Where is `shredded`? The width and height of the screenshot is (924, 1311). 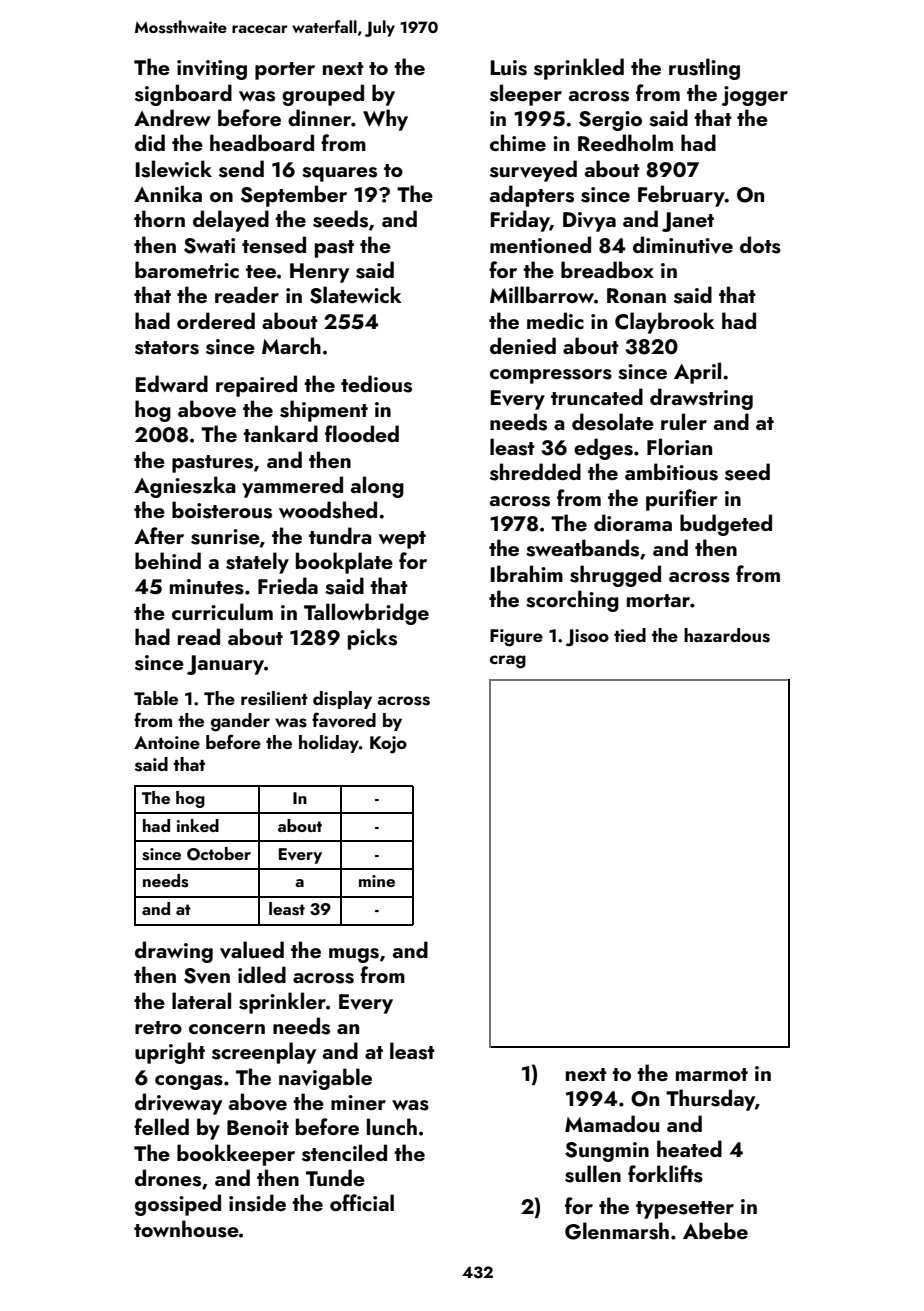 shredded is located at coordinates (535, 472).
